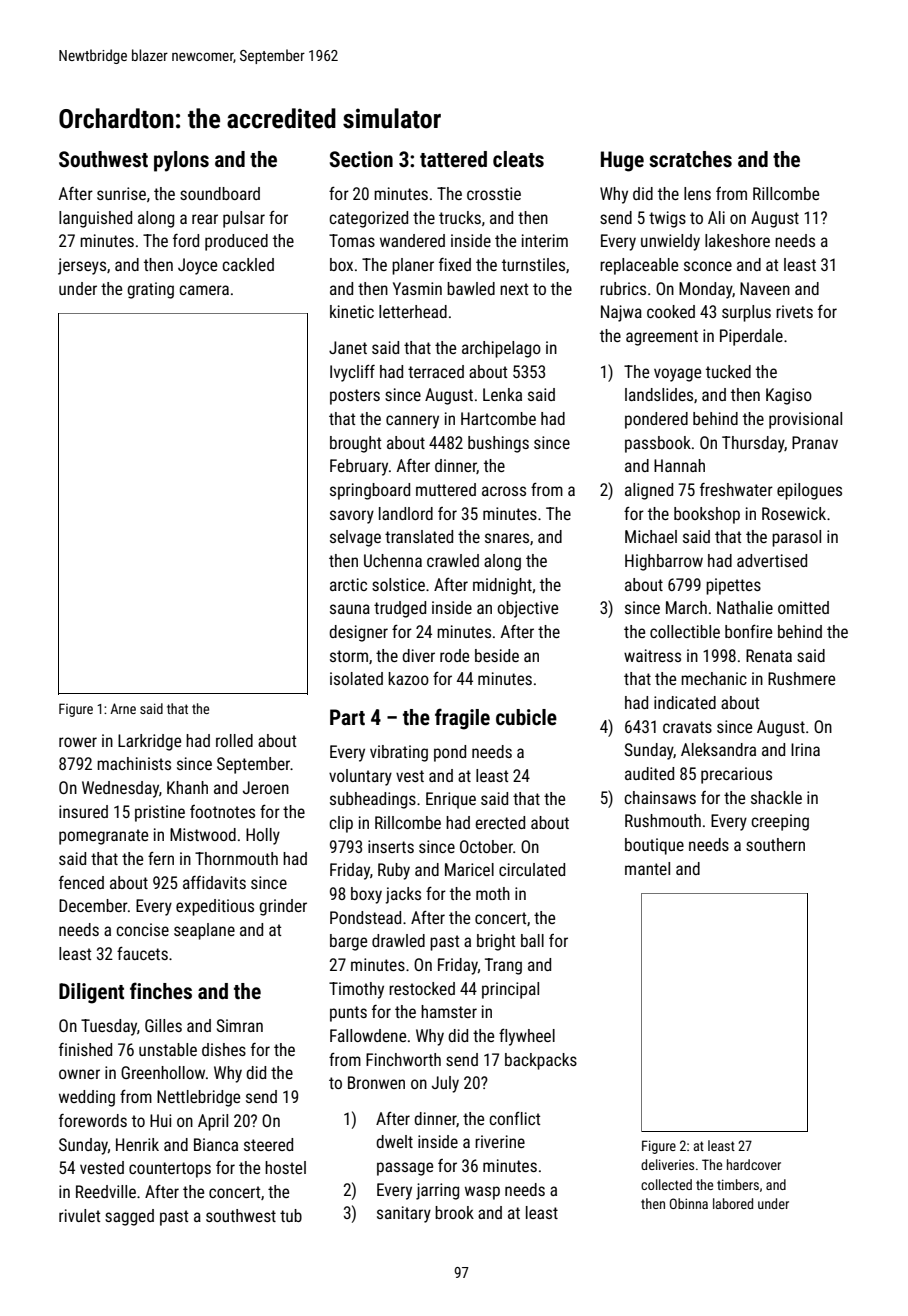 This screenshot has height=1316, width=908. I want to click on terraced, so click(436, 371).
